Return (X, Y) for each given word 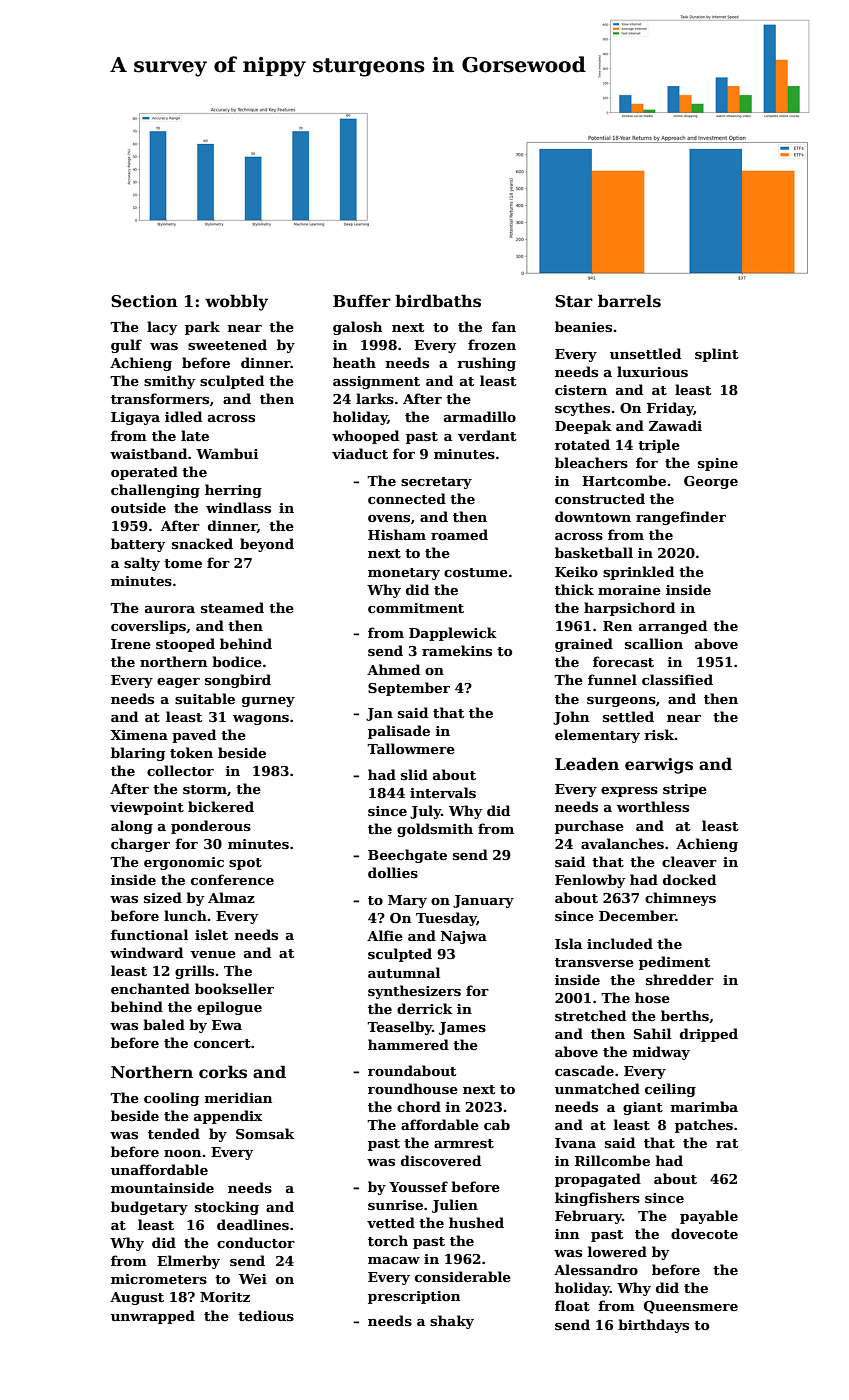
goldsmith (435, 830)
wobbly (236, 302)
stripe (685, 790)
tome (183, 563)
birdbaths (438, 301)
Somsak (265, 1133)
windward (146, 952)
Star (574, 301)
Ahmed (393, 669)
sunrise (395, 1205)
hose (652, 997)
